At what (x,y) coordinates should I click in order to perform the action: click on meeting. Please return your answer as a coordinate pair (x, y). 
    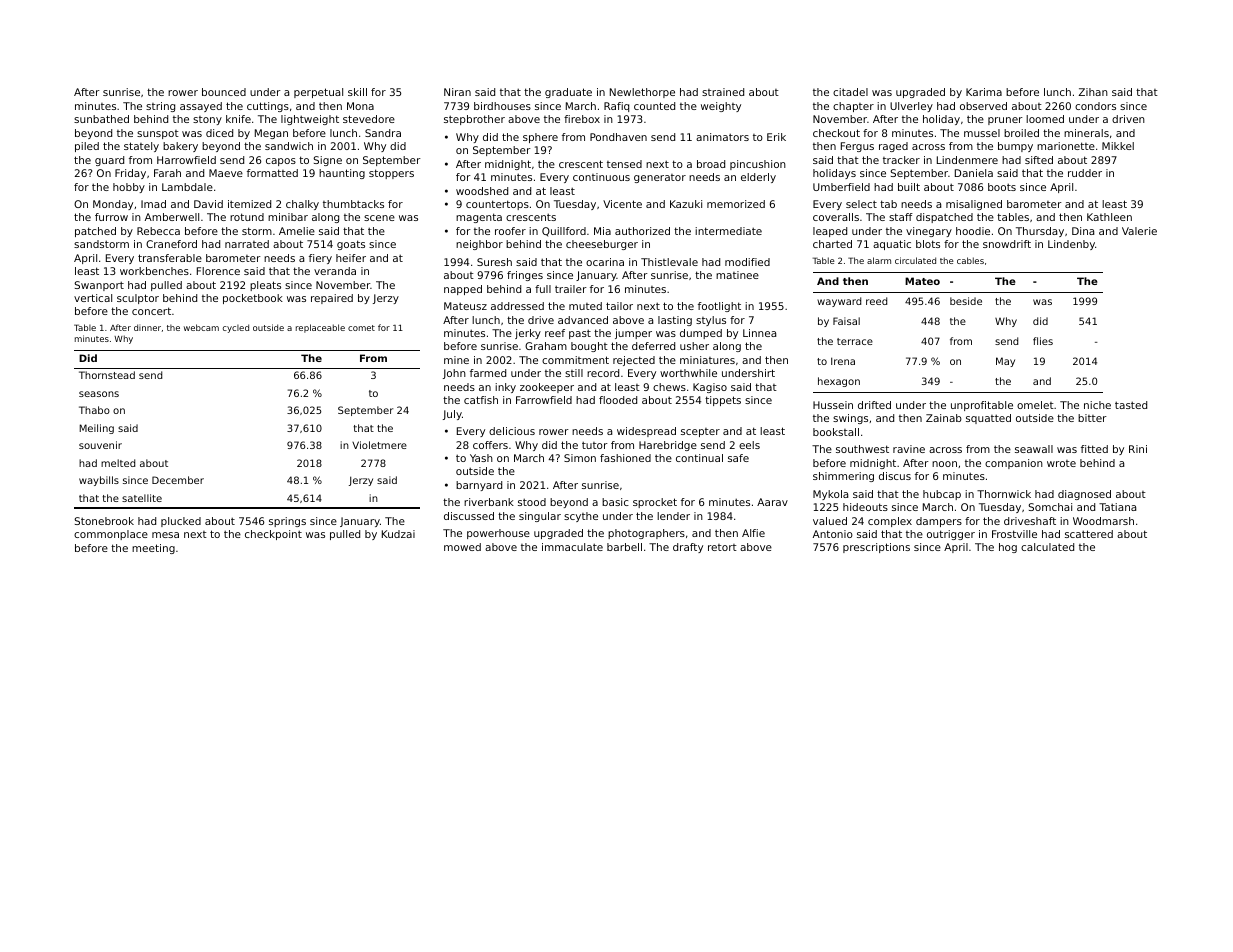
    Looking at the image, I should click on (153, 549).
